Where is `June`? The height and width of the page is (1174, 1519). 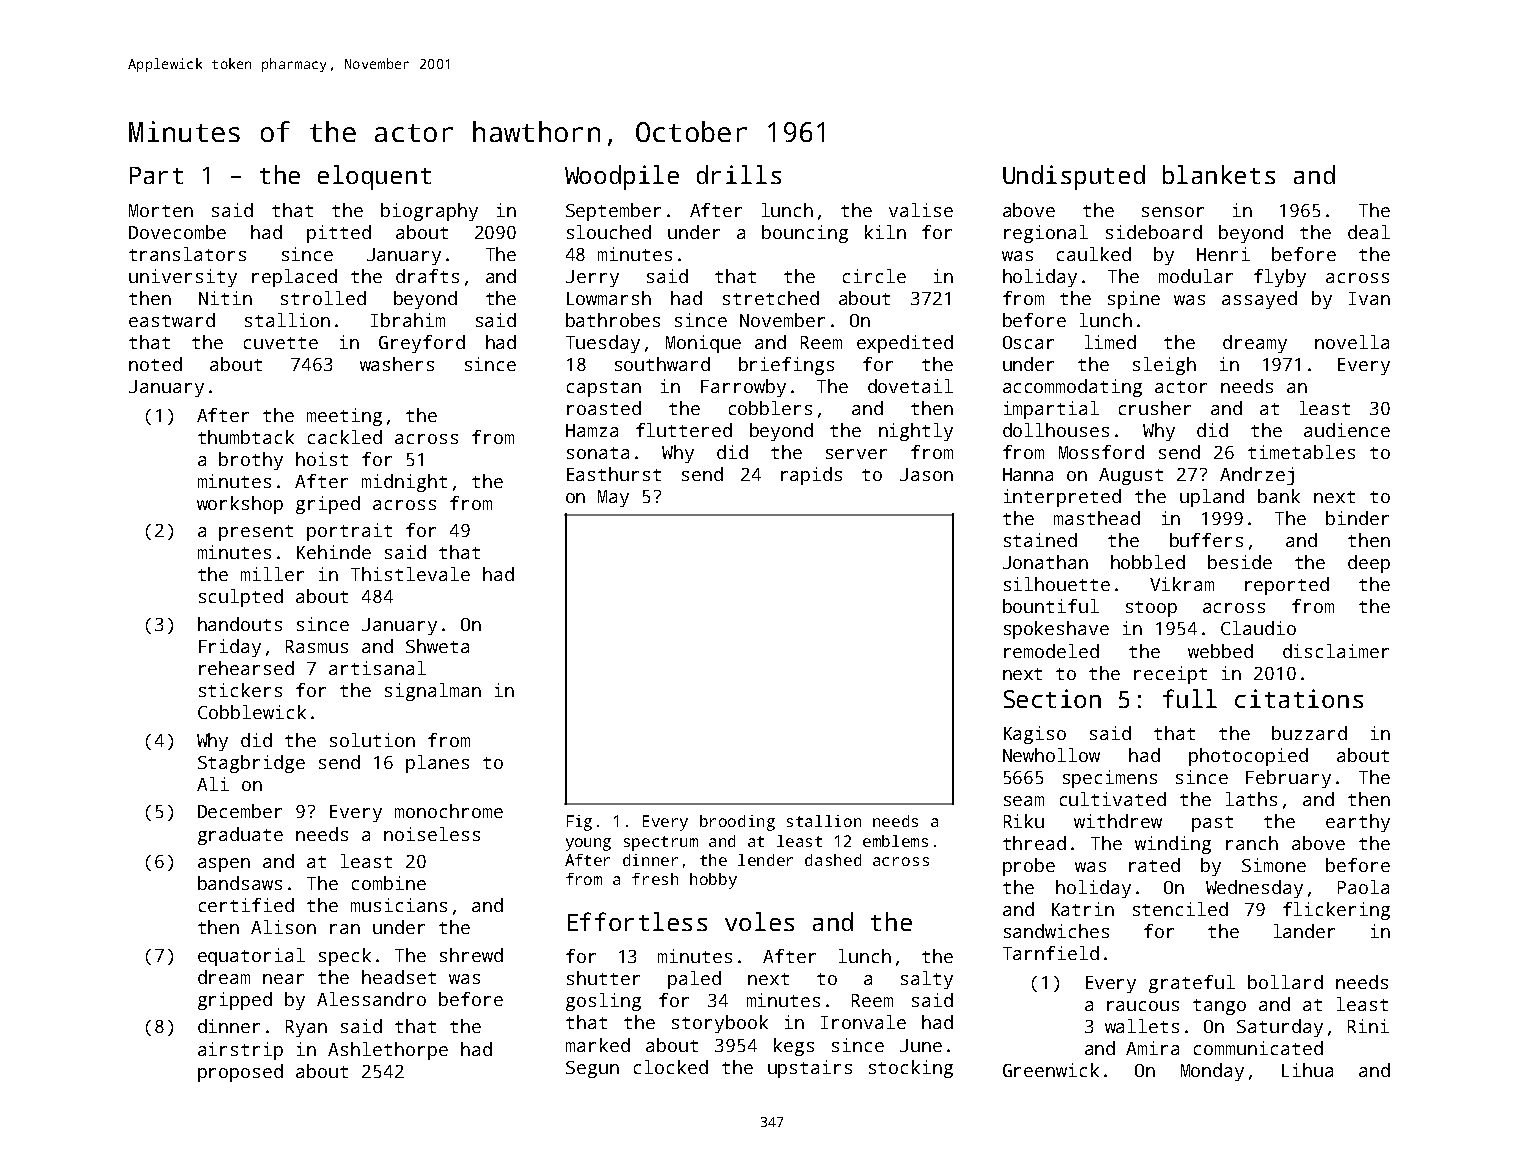 June is located at coordinates (921, 1045).
